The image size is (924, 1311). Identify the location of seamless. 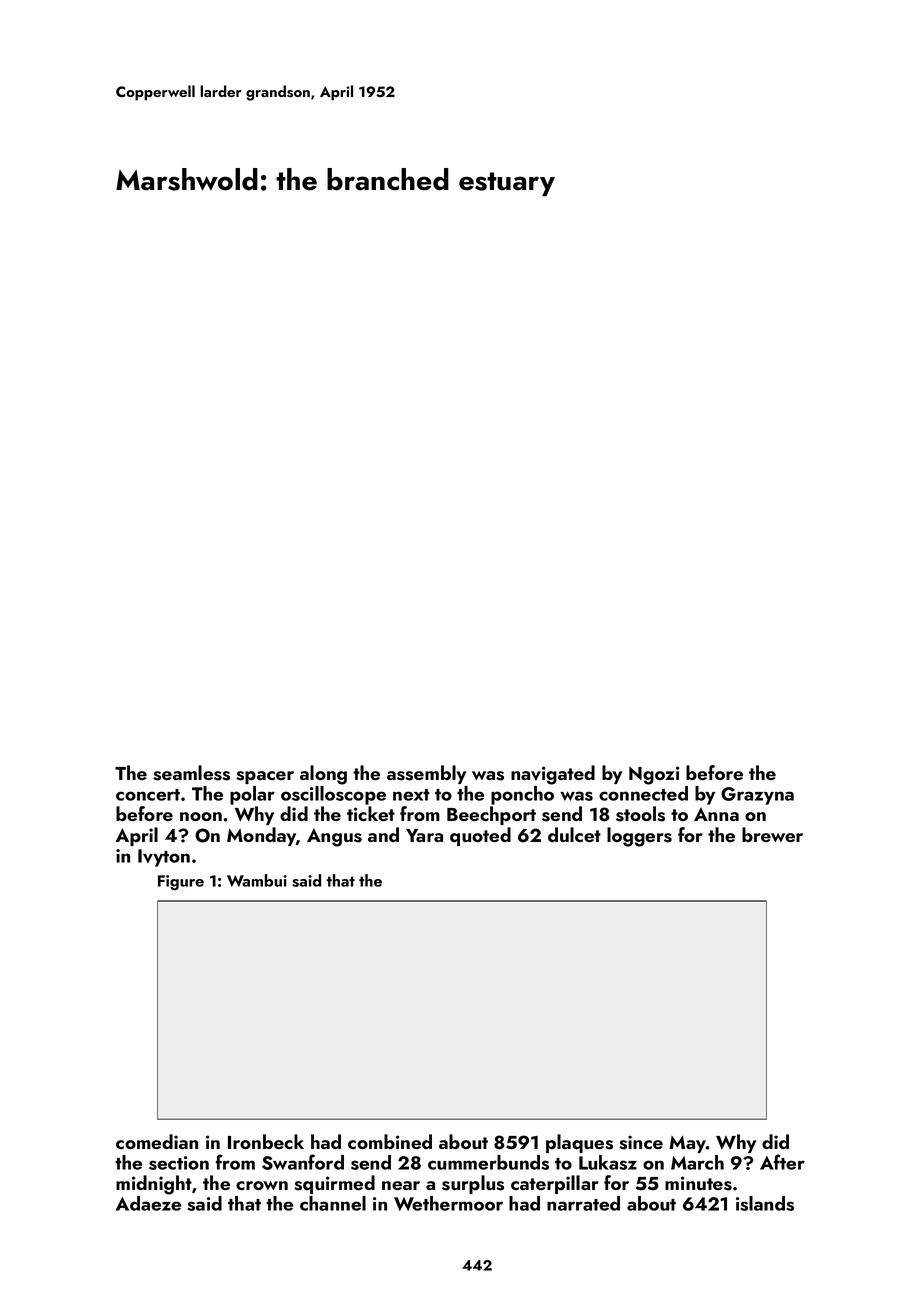
(191, 773).
